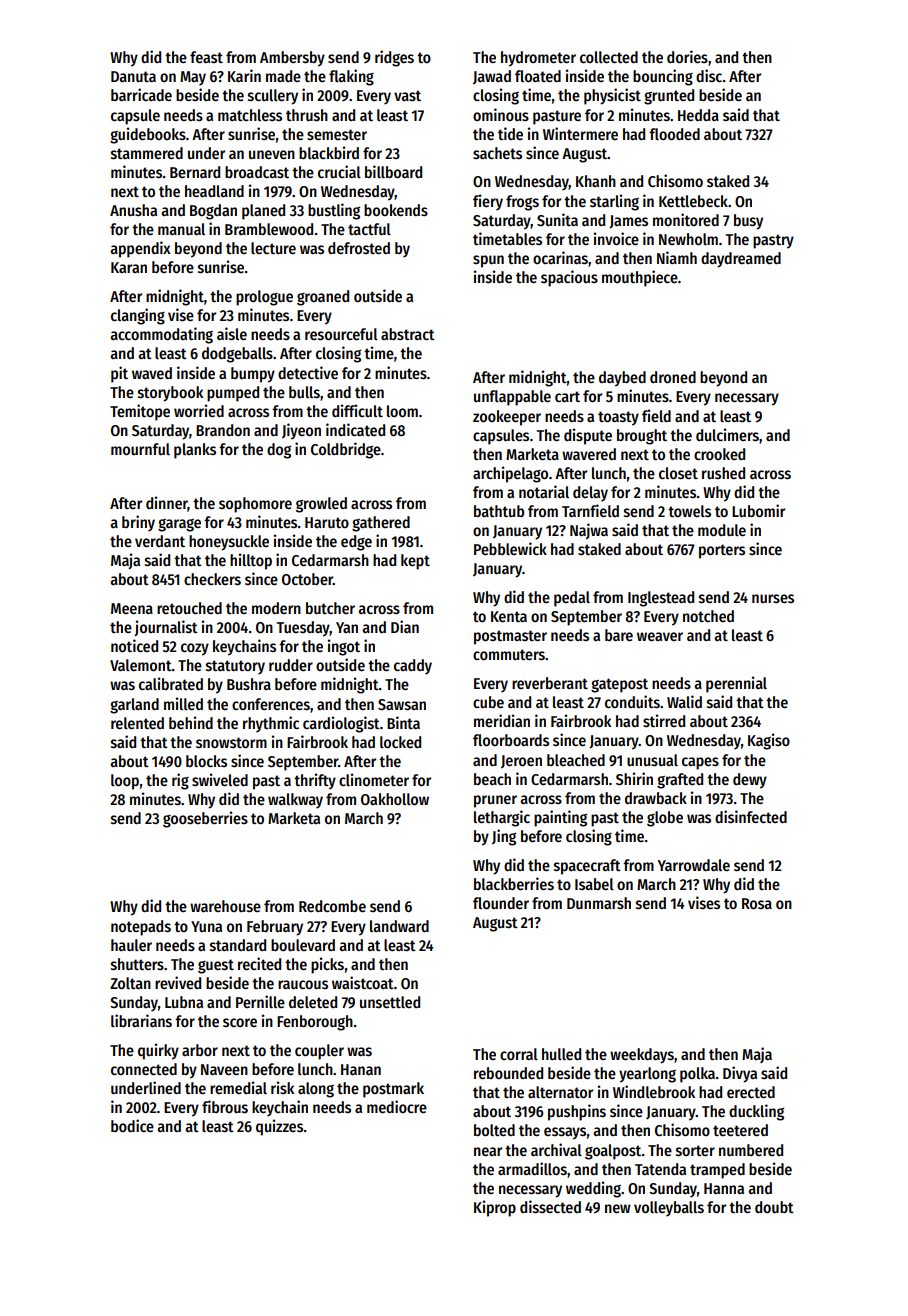 This screenshot has height=1316, width=908. I want to click on defrosted, so click(359, 248).
